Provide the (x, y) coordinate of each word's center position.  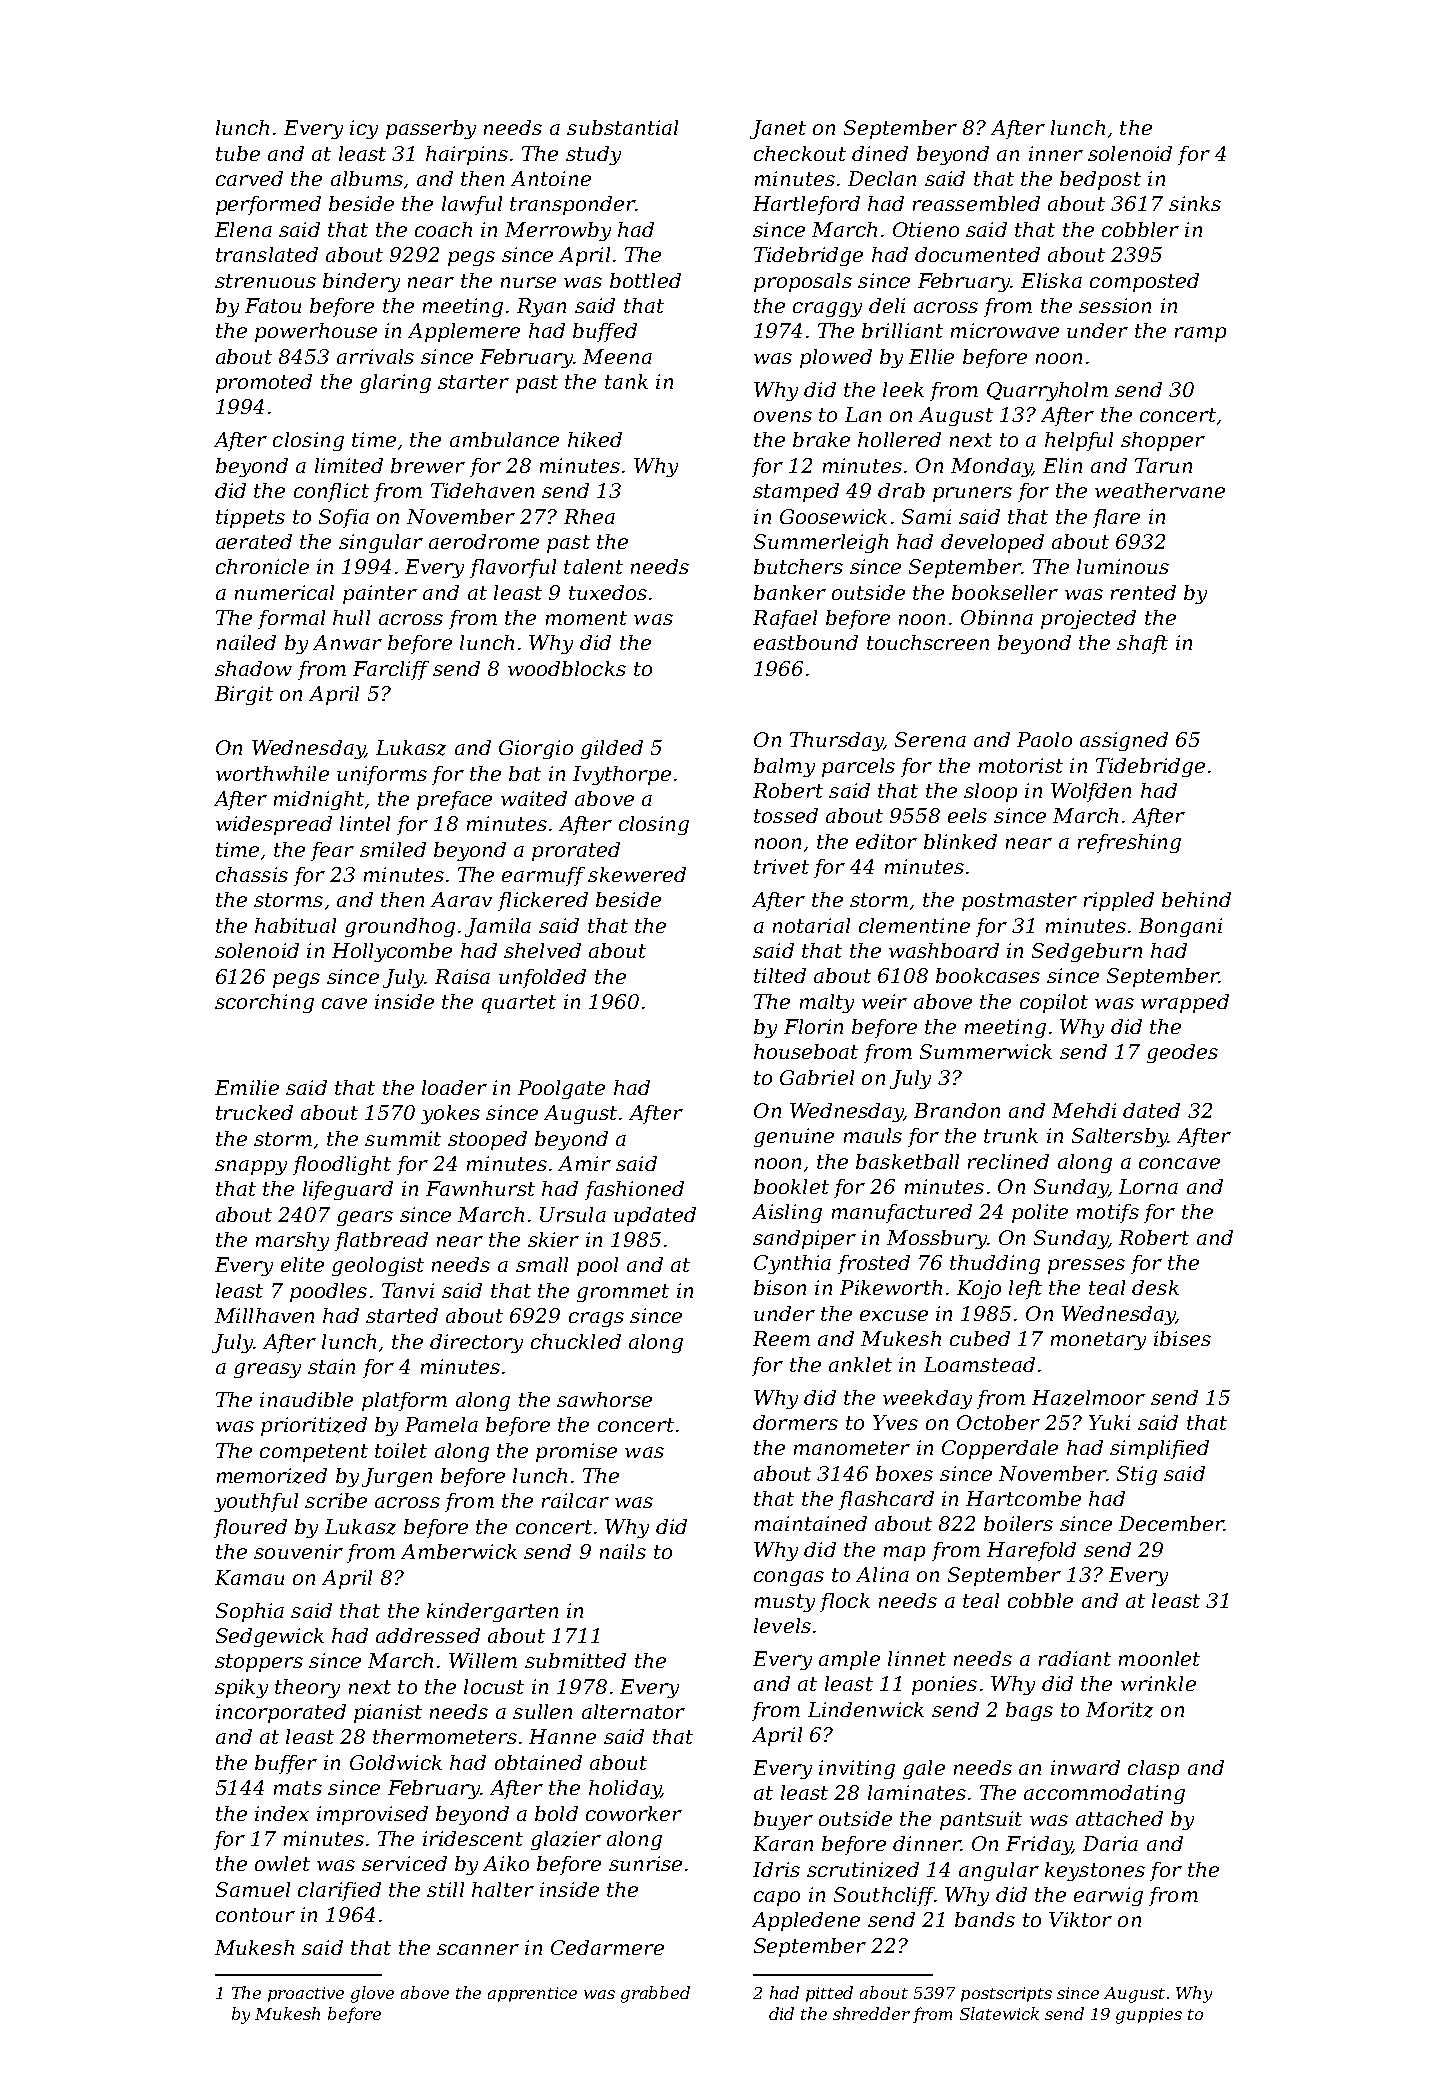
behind (1196, 899)
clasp (1153, 1769)
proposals (803, 282)
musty (785, 1603)
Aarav (461, 899)
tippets (250, 518)
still (445, 1889)
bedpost (1100, 180)
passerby (431, 129)
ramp (1200, 334)
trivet (781, 866)
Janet (778, 129)
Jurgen (397, 1477)
